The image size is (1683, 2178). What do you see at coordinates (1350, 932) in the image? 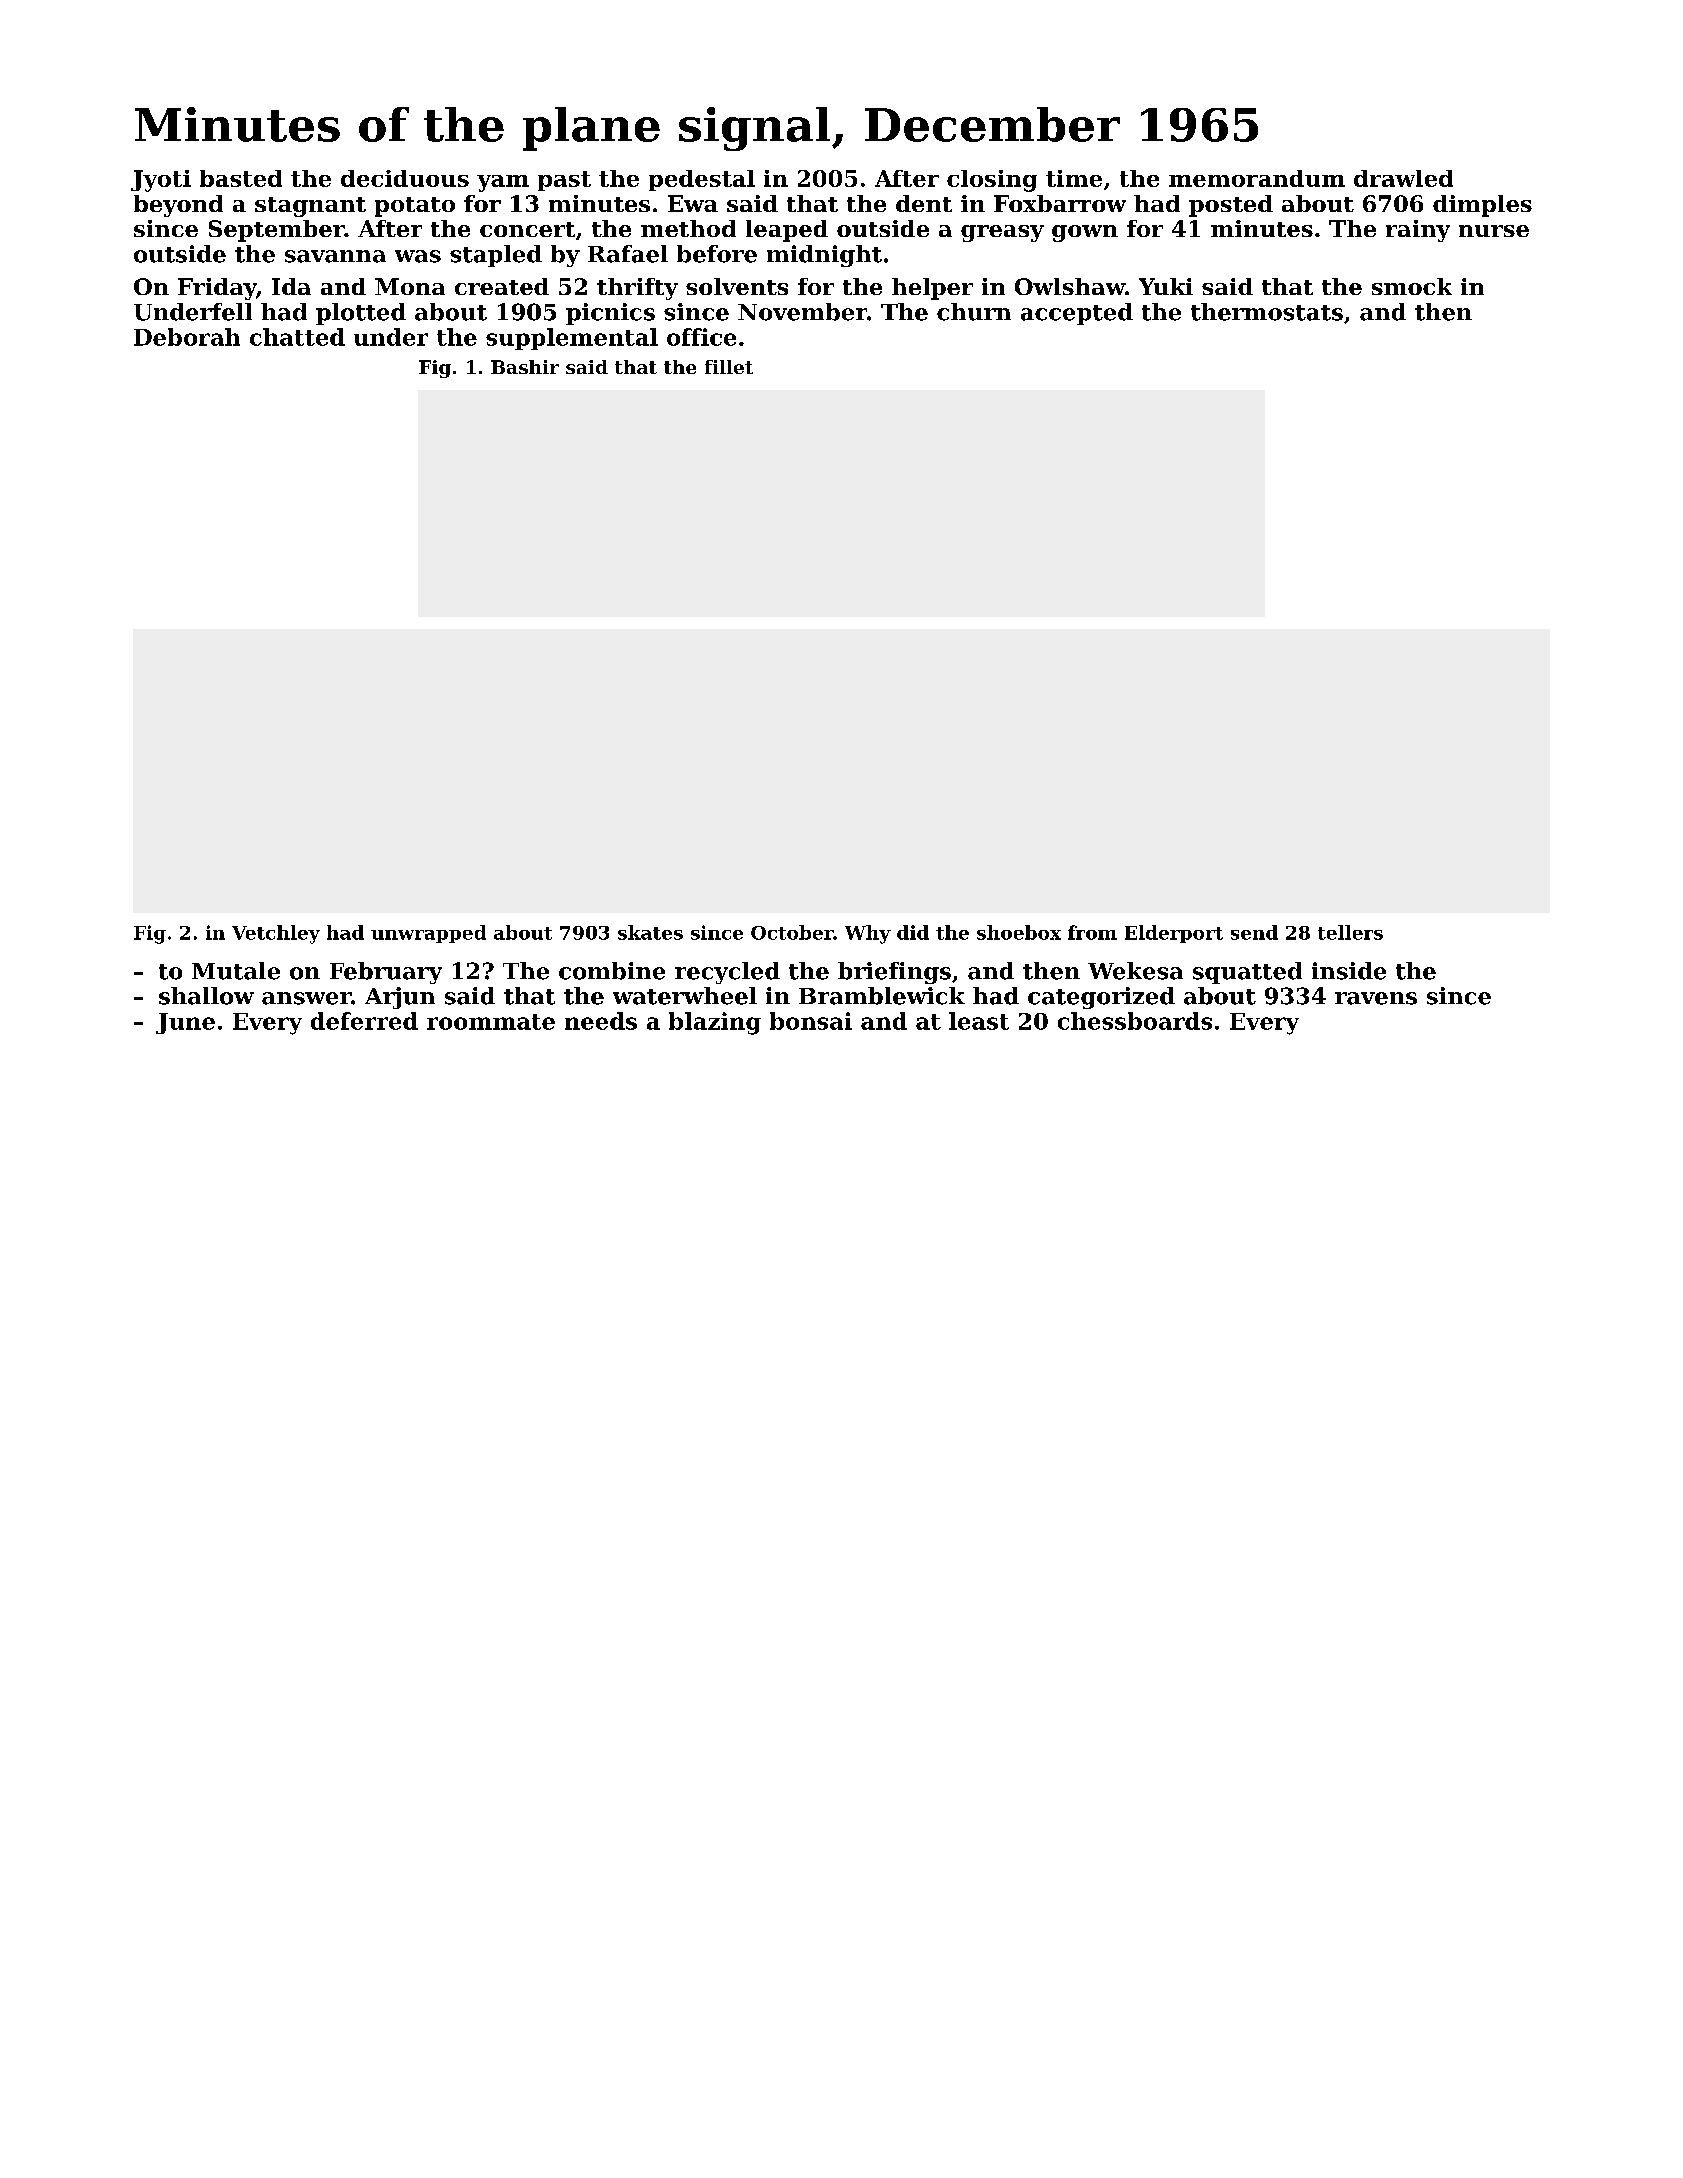
I see `tellers` at bounding box center [1350, 932].
